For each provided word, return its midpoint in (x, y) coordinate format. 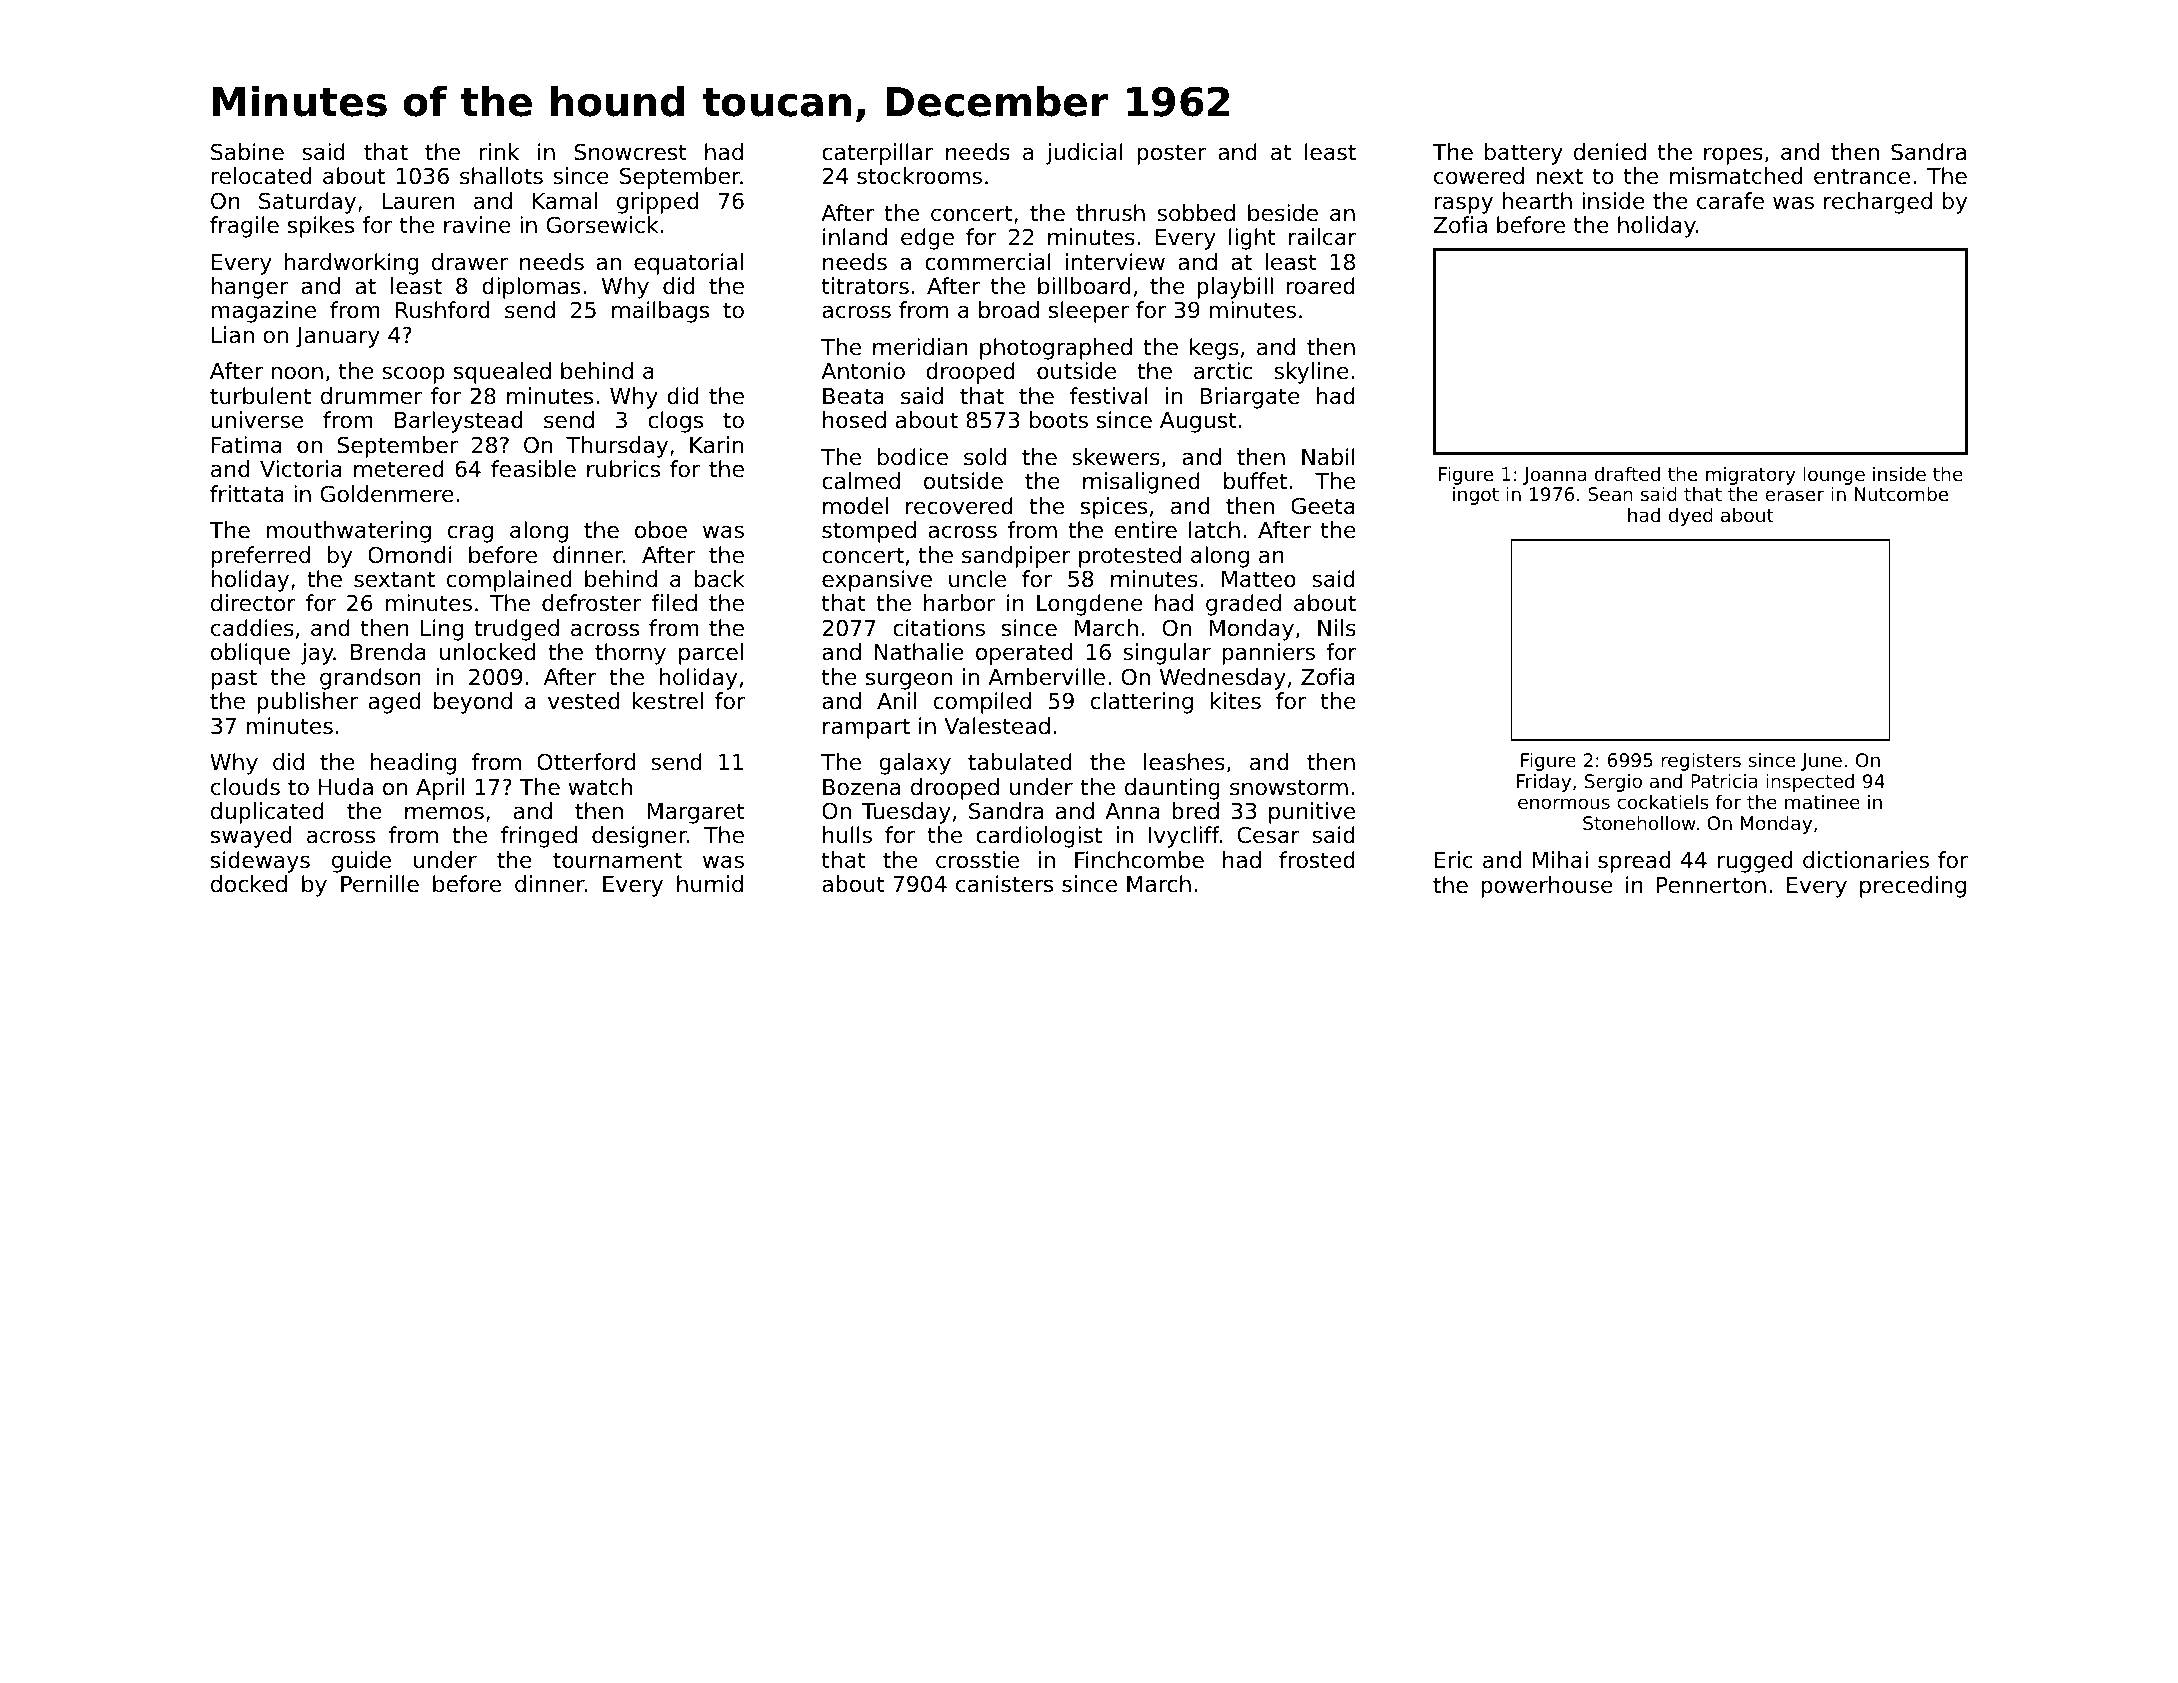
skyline (1311, 373)
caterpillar (877, 154)
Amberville (1046, 677)
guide (361, 862)
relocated (261, 176)
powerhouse (1547, 887)
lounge (1834, 476)
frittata (247, 494)
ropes (1733, 156)
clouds (245, 787)
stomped (869, 532)
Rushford (442, 310)
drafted (1627, 474)
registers (1701, 762)
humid (710, 884)
